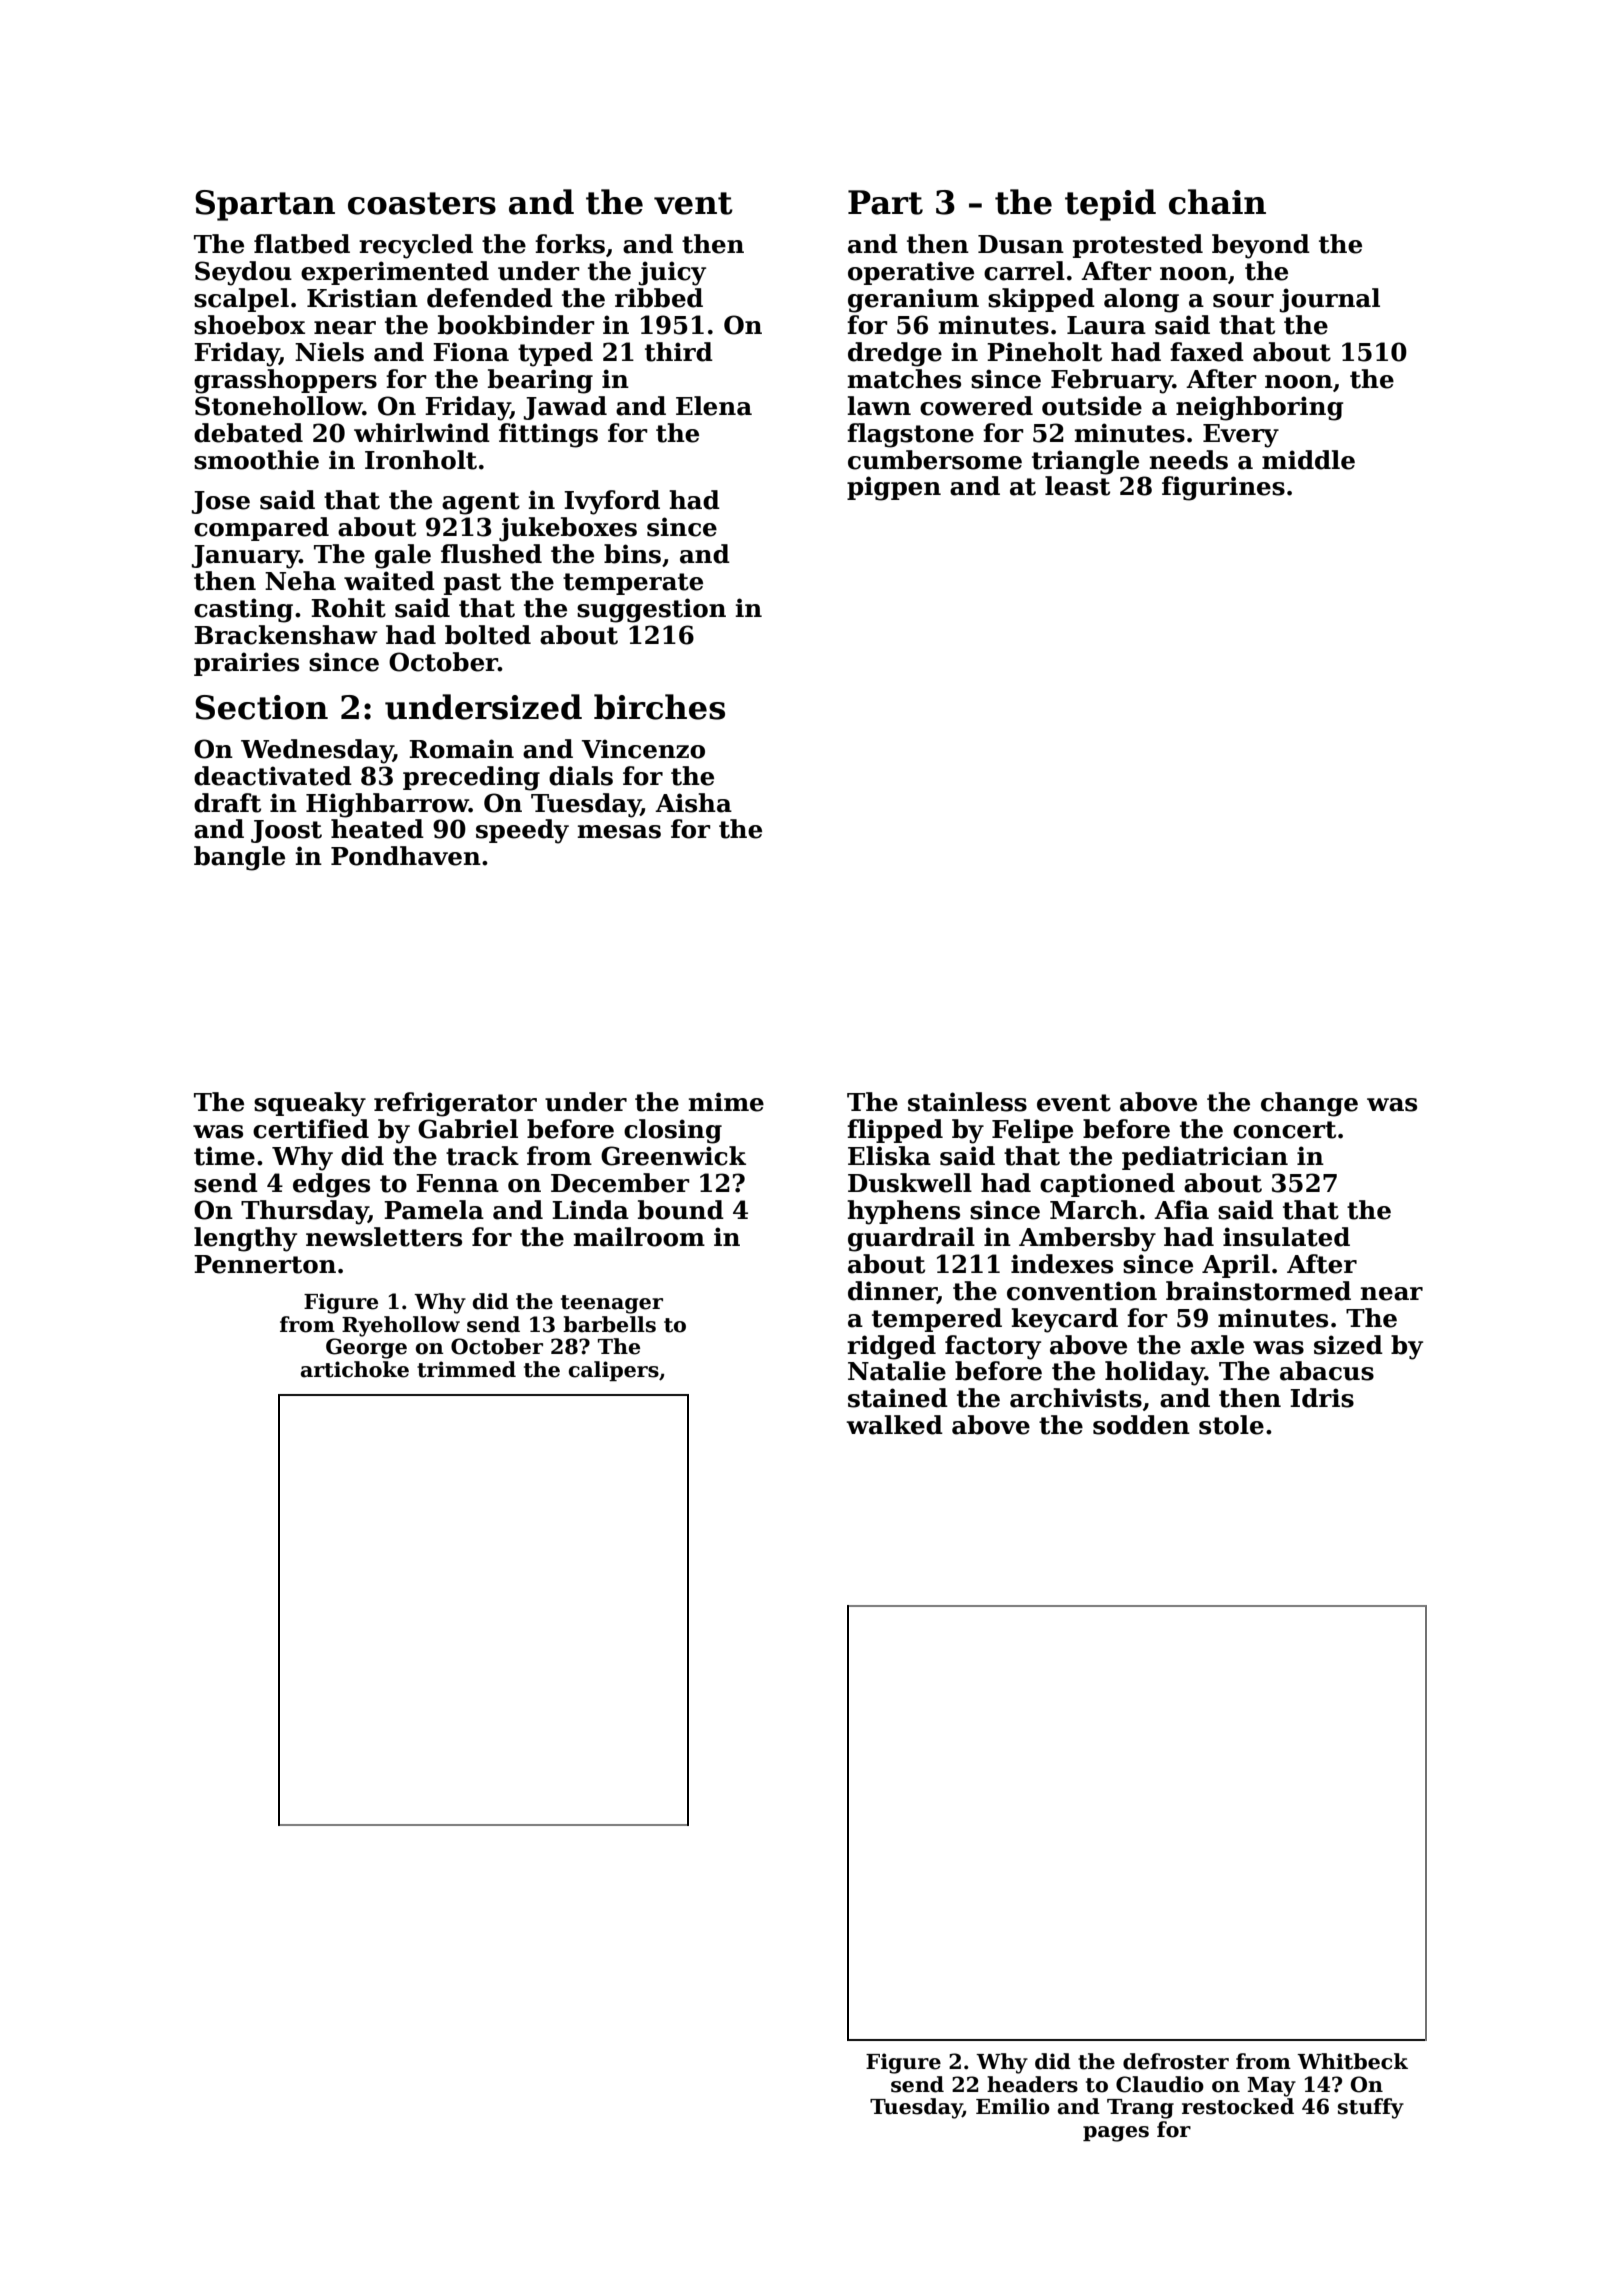  What do you see at coordinates (1330, 300) in the screenshot?
I see `journal` at bounding box center [1330, 300].
